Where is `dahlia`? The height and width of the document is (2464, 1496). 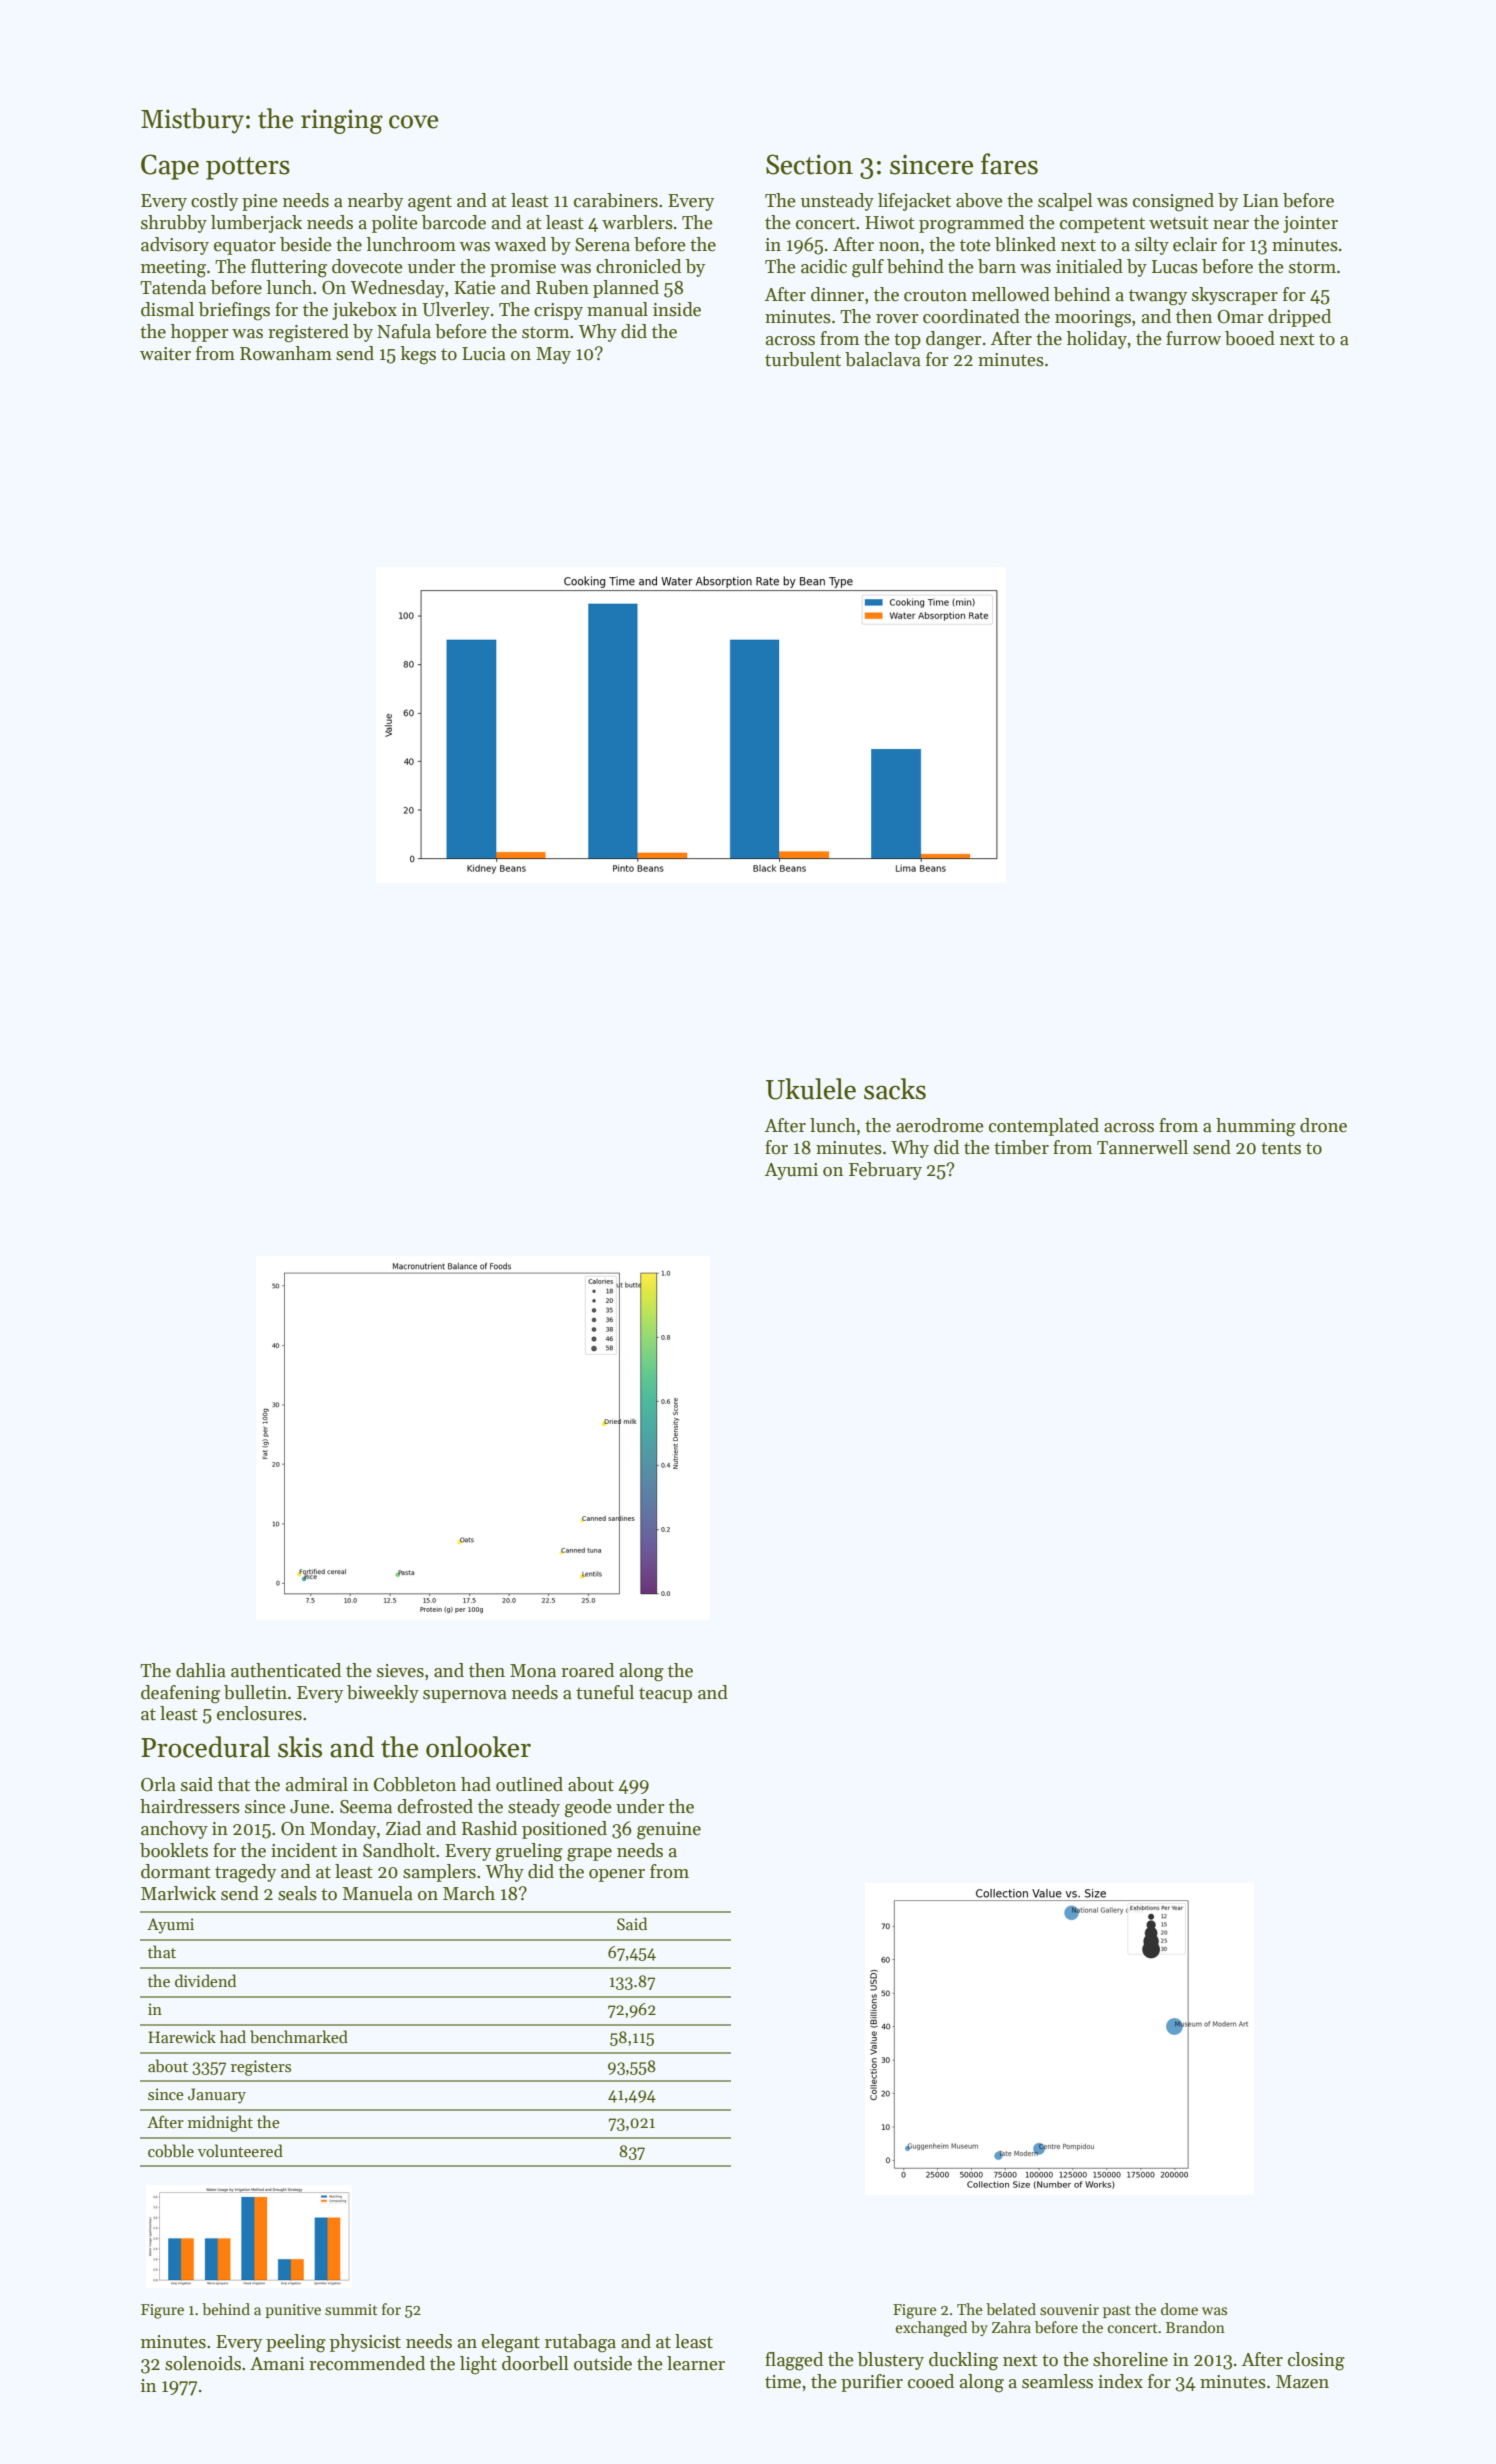 dahlia is located at coordinates (201, 1670).
